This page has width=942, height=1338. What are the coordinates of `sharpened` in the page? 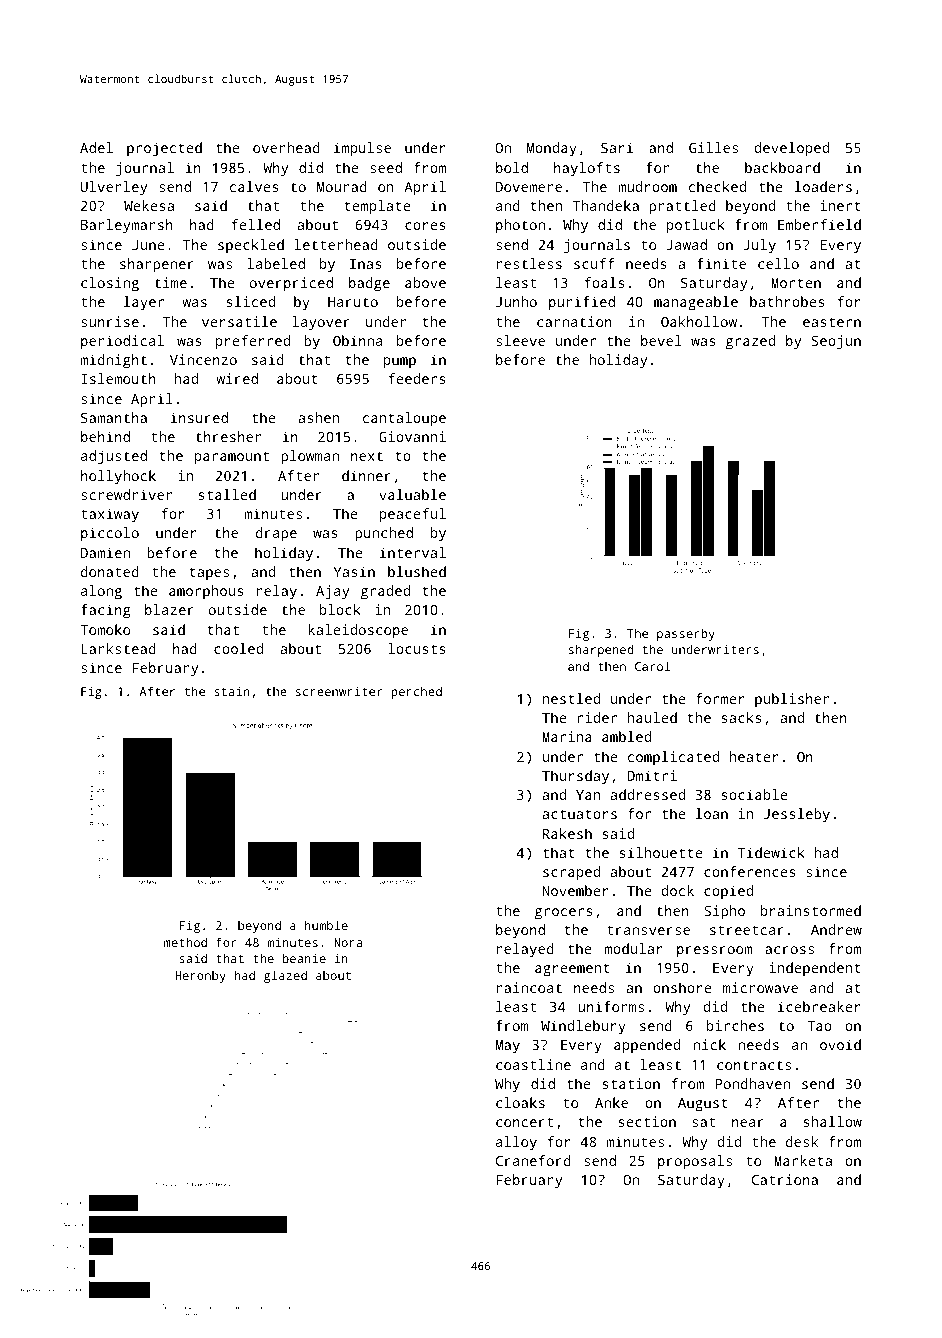 It's located at (601, 650).
